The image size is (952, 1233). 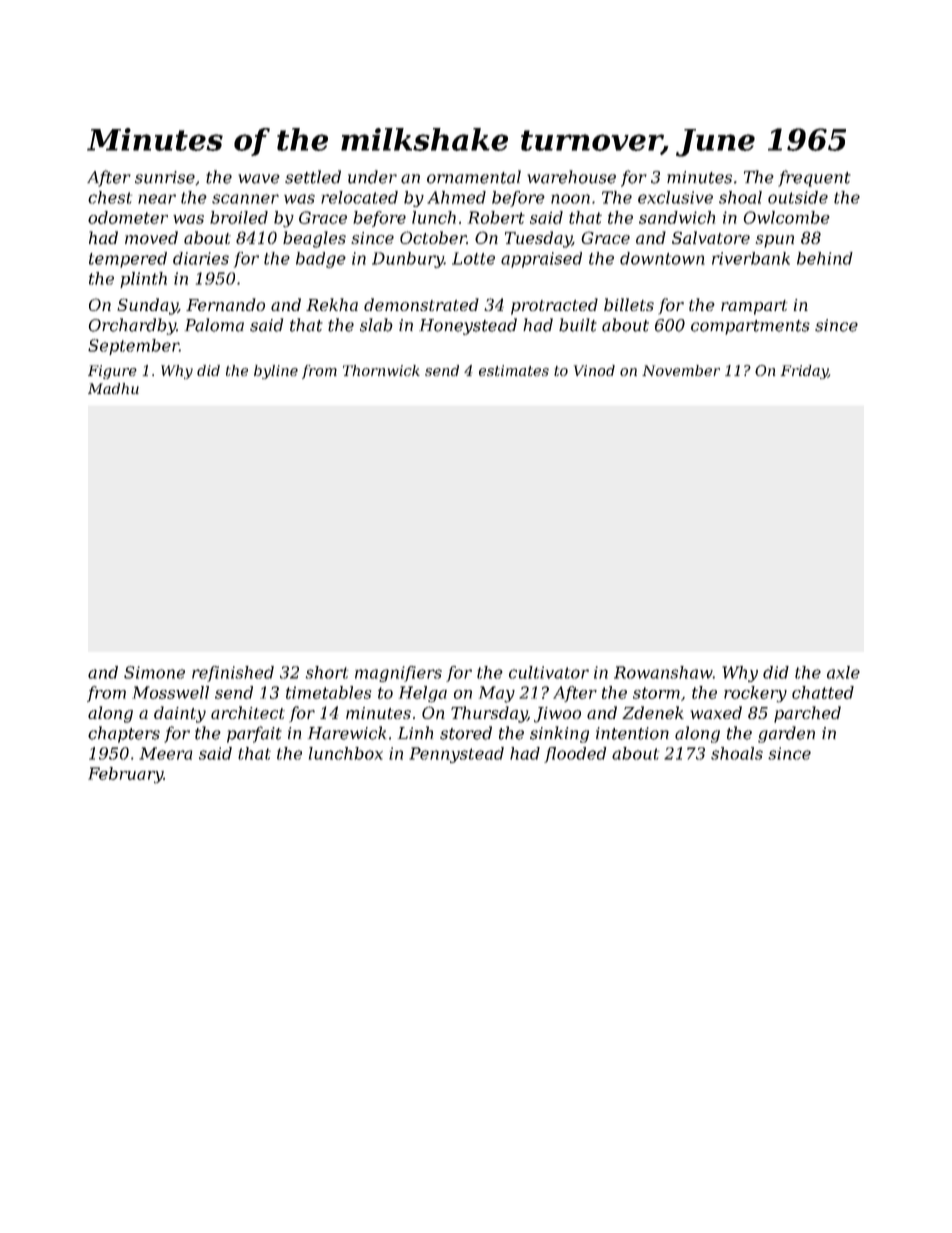 What do you see at coordinates (629, 304) in the screenshot?
I see `billets` at bounding box center [629, 304].
